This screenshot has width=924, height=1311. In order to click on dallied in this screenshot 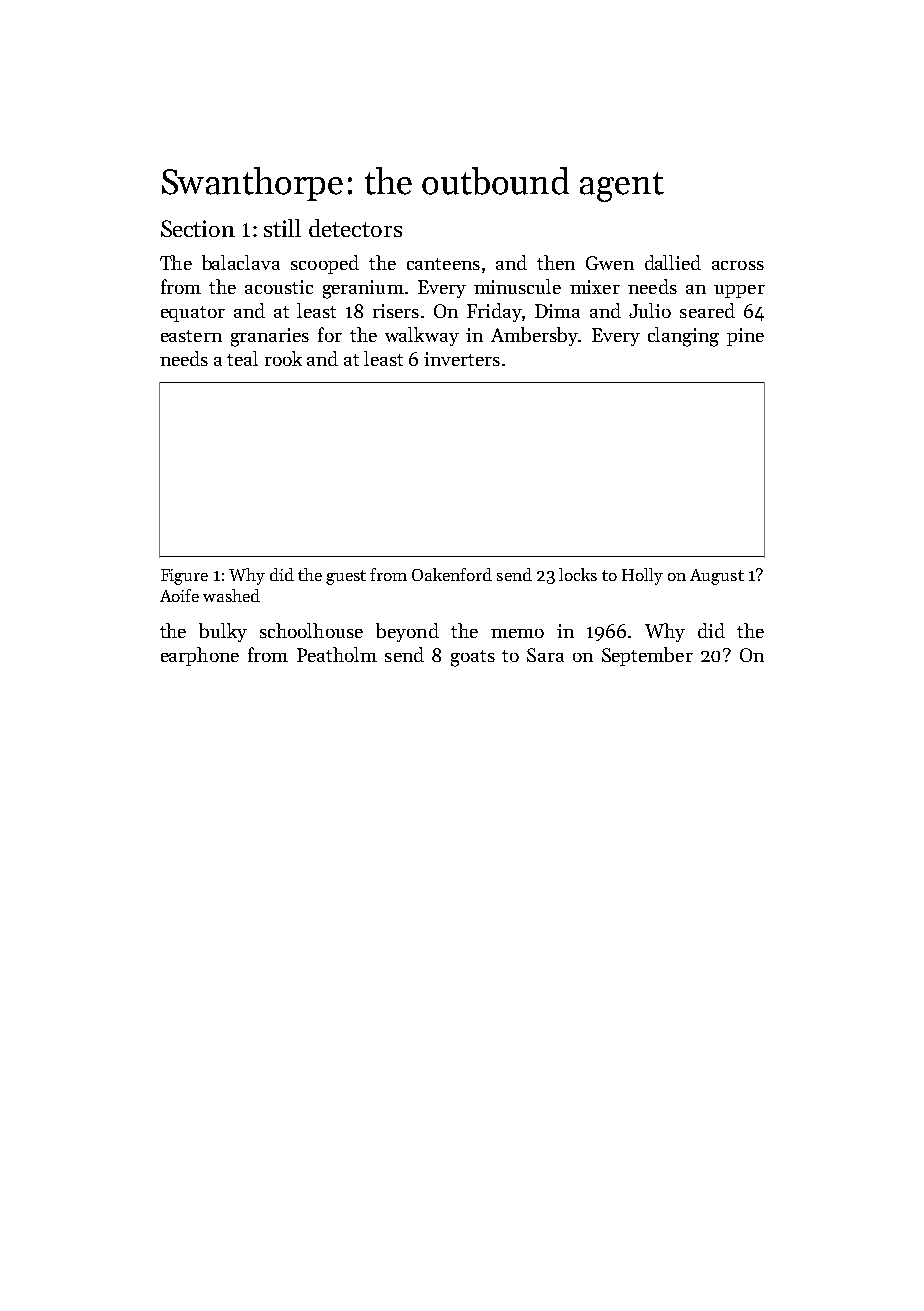, I will do `click(673, 262)`.
